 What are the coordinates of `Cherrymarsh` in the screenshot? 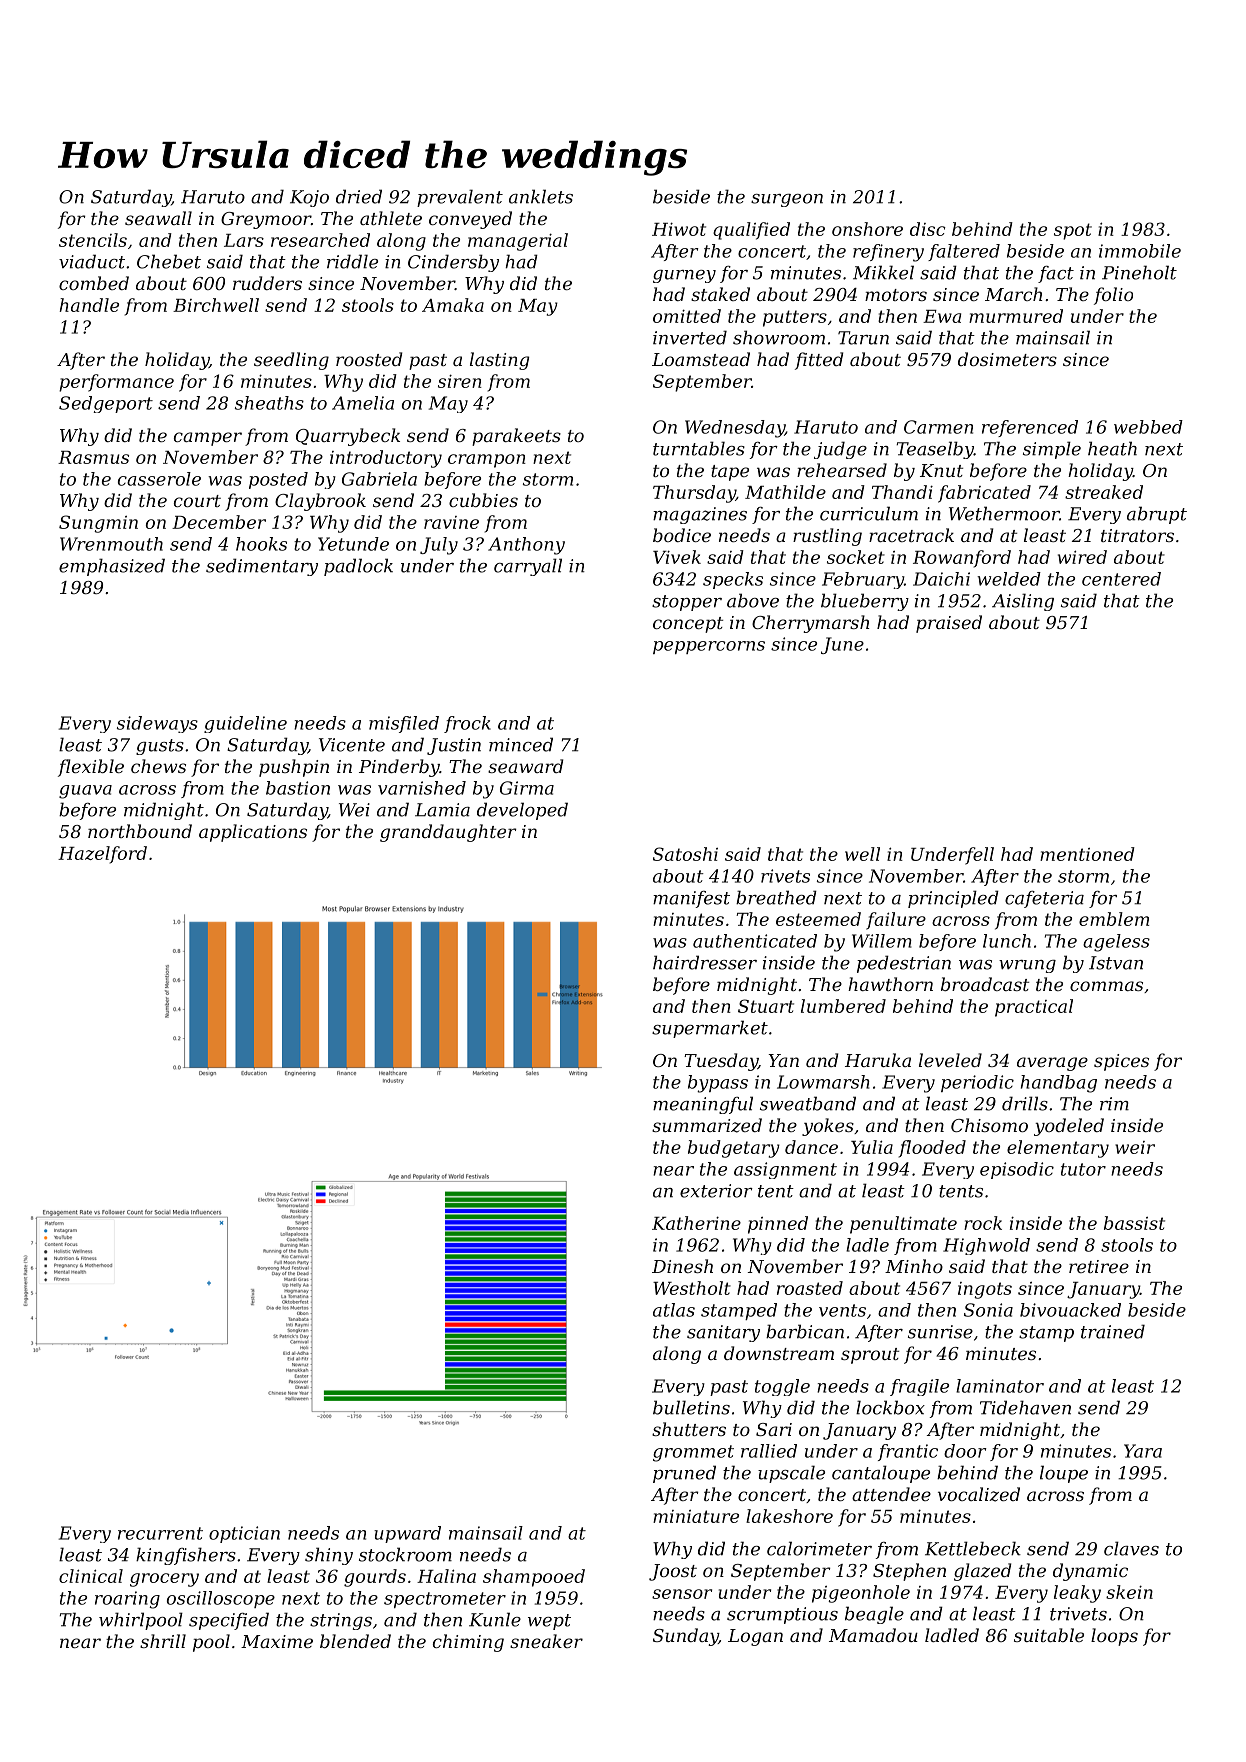 It's located at (810, 624).
